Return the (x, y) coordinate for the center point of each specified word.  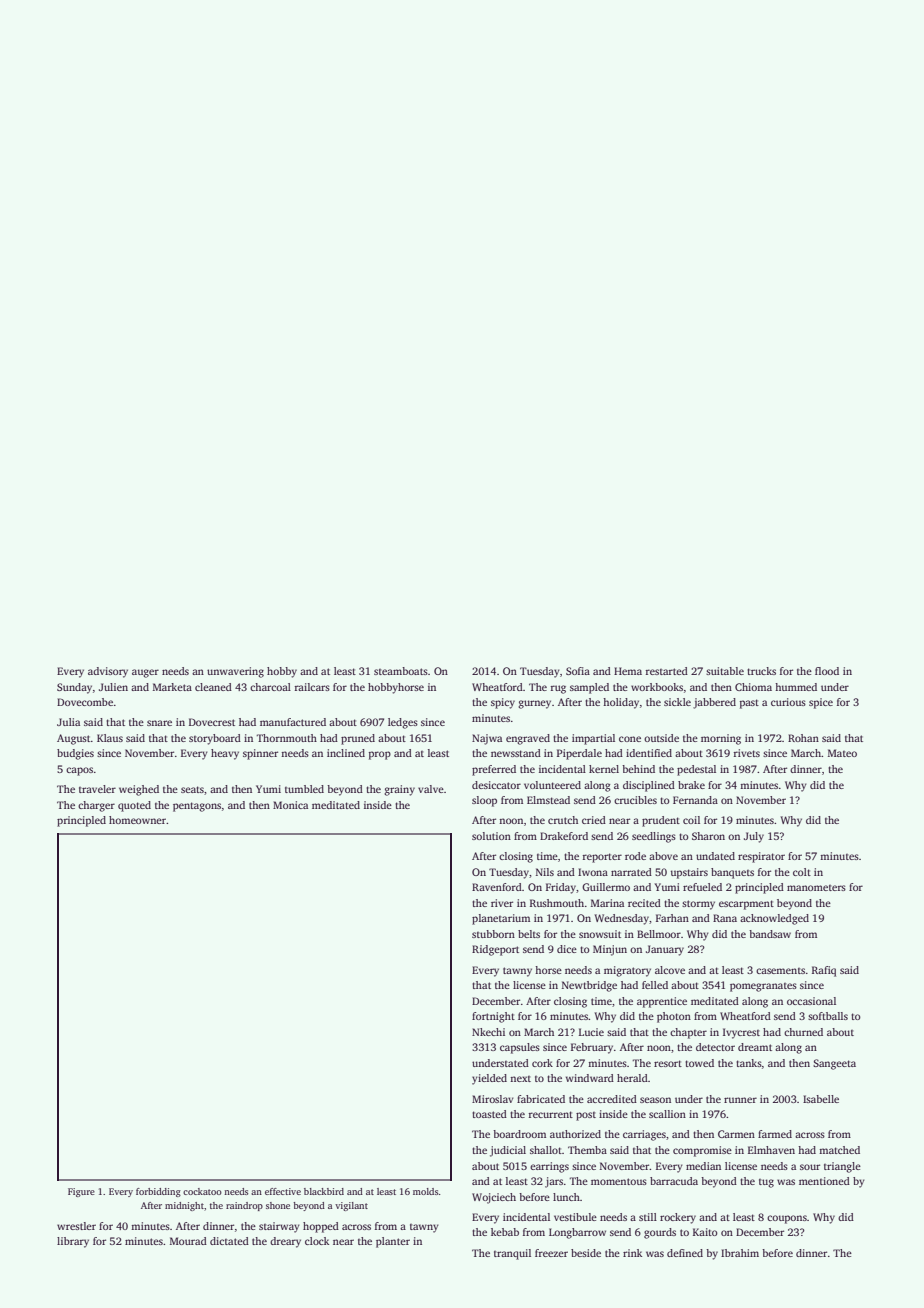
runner (740, 1100)
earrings (549, 1167)
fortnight (493, 1017)
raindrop (244, 1206)
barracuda (674, 1181)
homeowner (137, 820)
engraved (528, 739)
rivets (747, 753)
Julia (68, 722)
